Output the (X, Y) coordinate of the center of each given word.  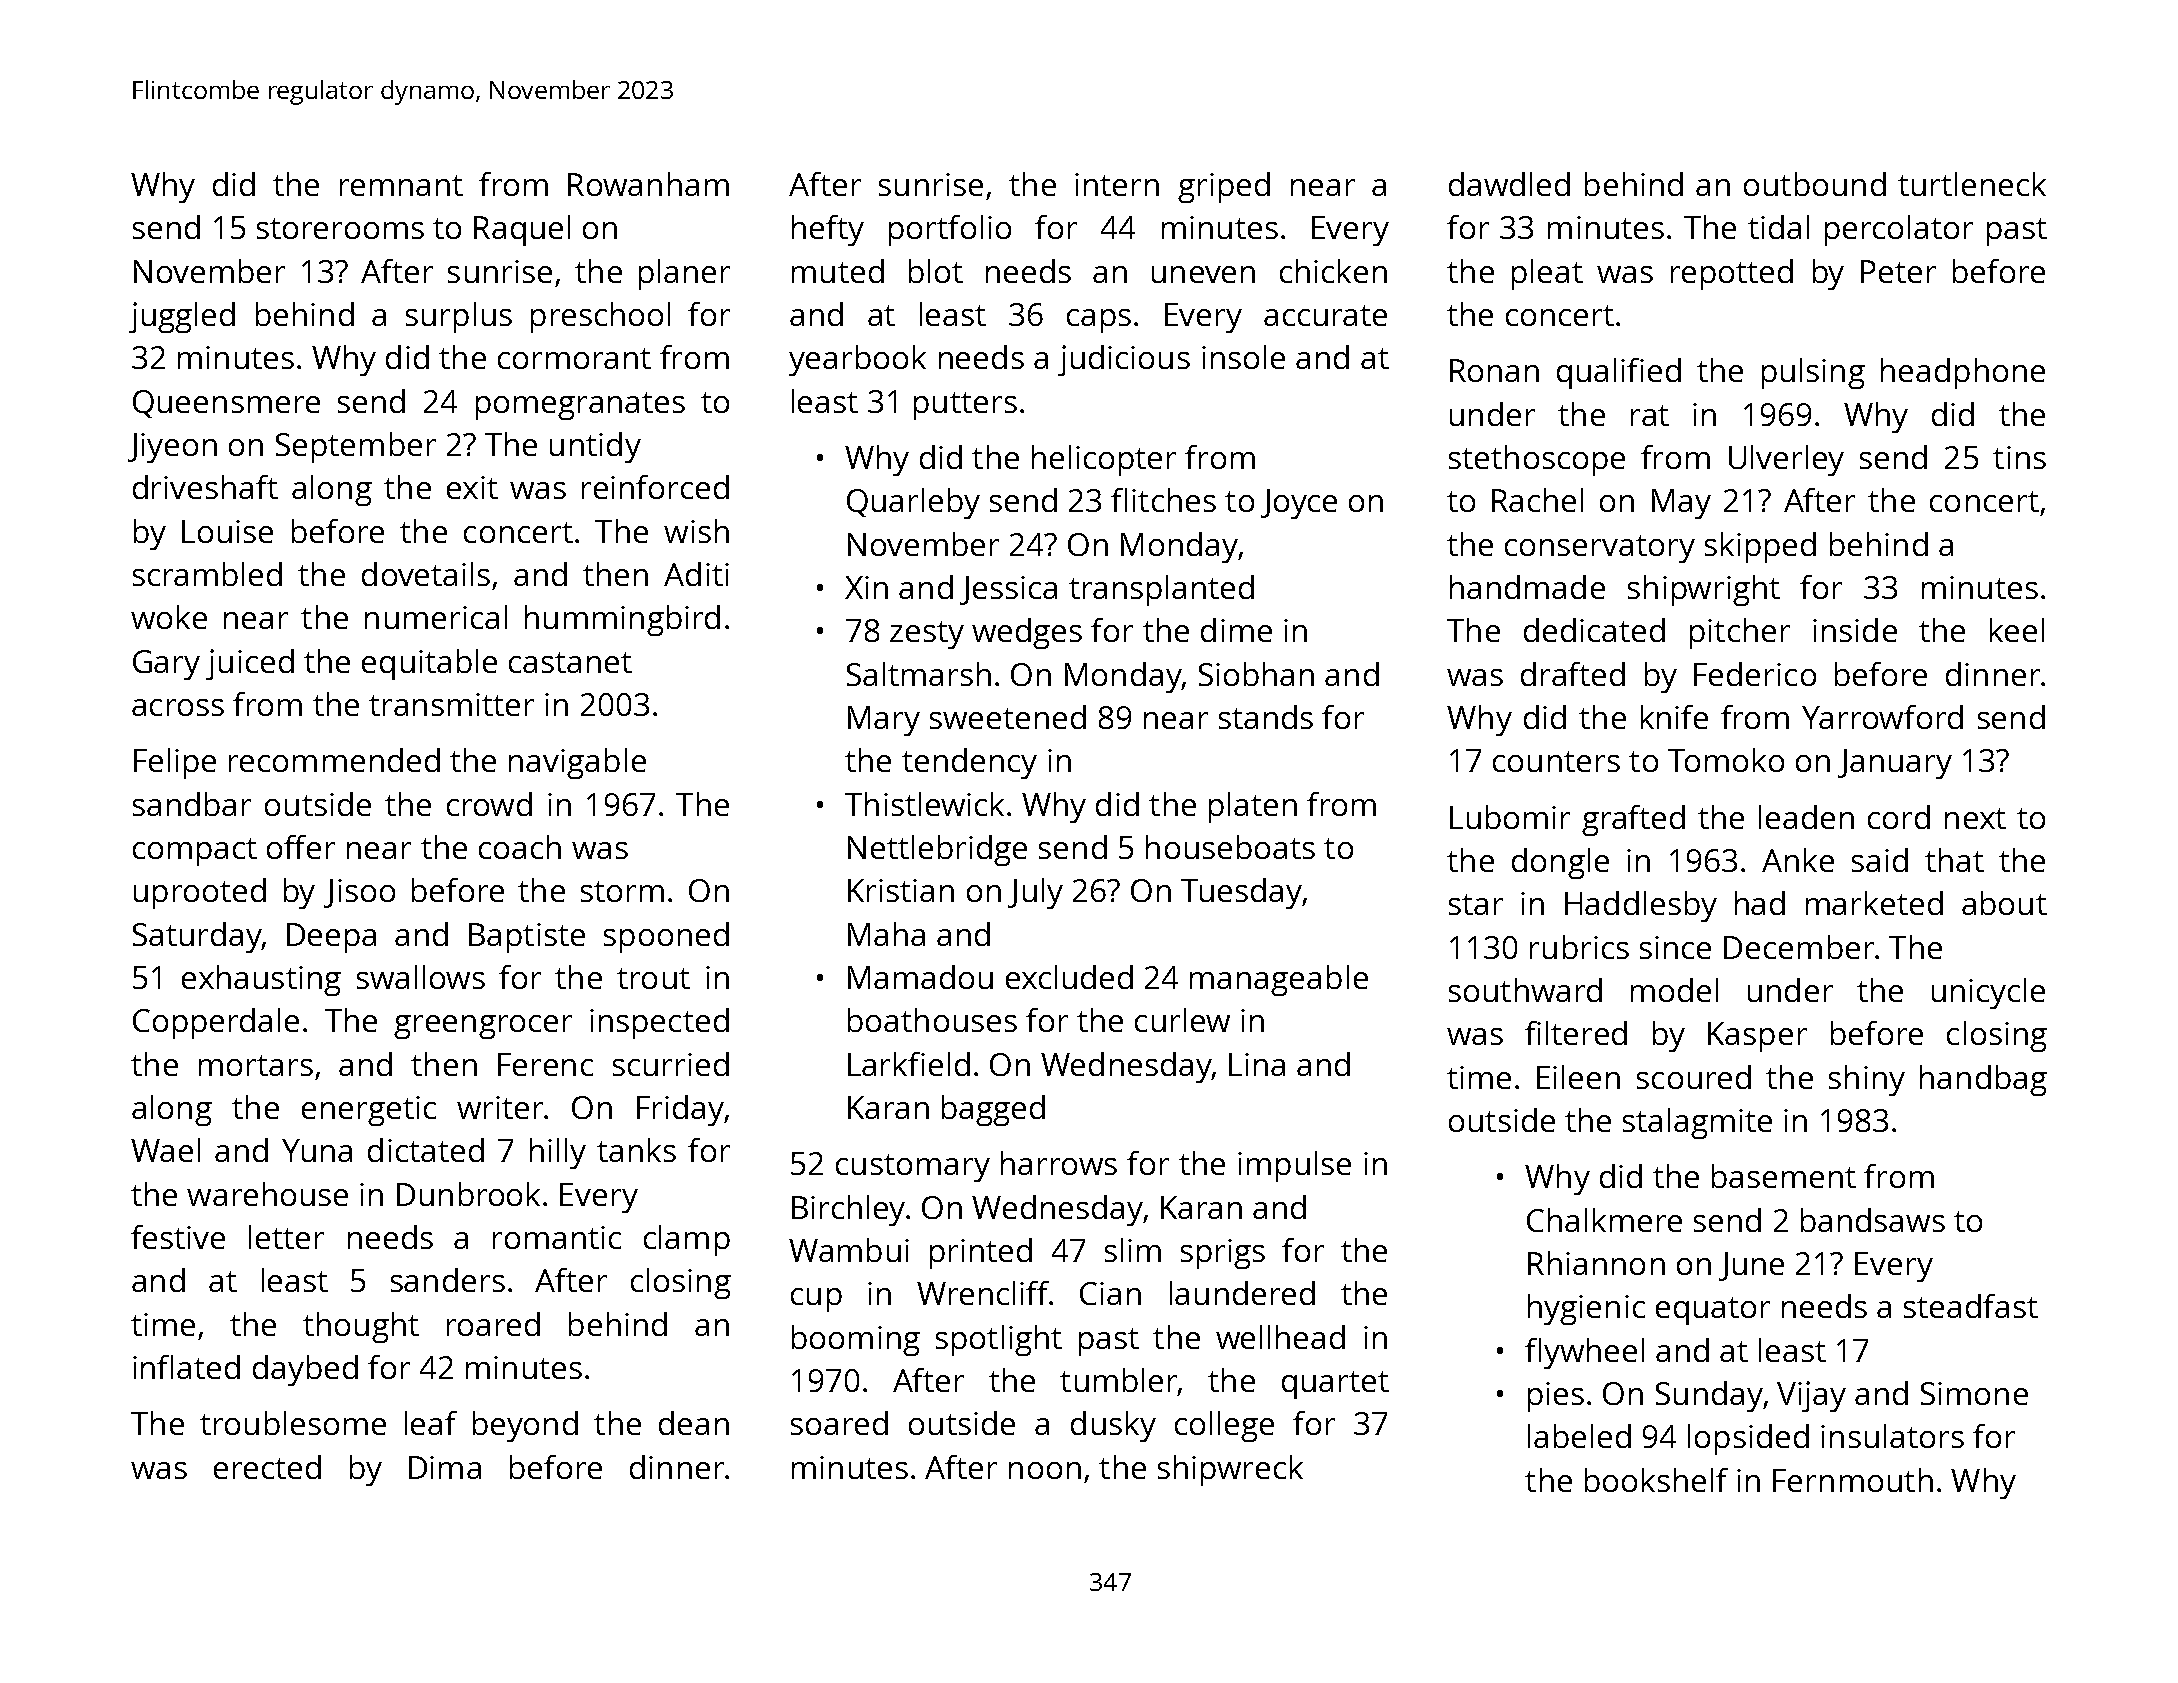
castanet (570, 662)
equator (1713, 1311)
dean (694, 1423)
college (1224, 1426)
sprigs (1223, 1254)
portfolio (950, 230)
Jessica (1008, 590)
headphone (1963, 373)
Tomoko (1726, 760)
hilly (558, 1153)
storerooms (340, 228)
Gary (166, 665)
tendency (969, 763)
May (1681, 504)
